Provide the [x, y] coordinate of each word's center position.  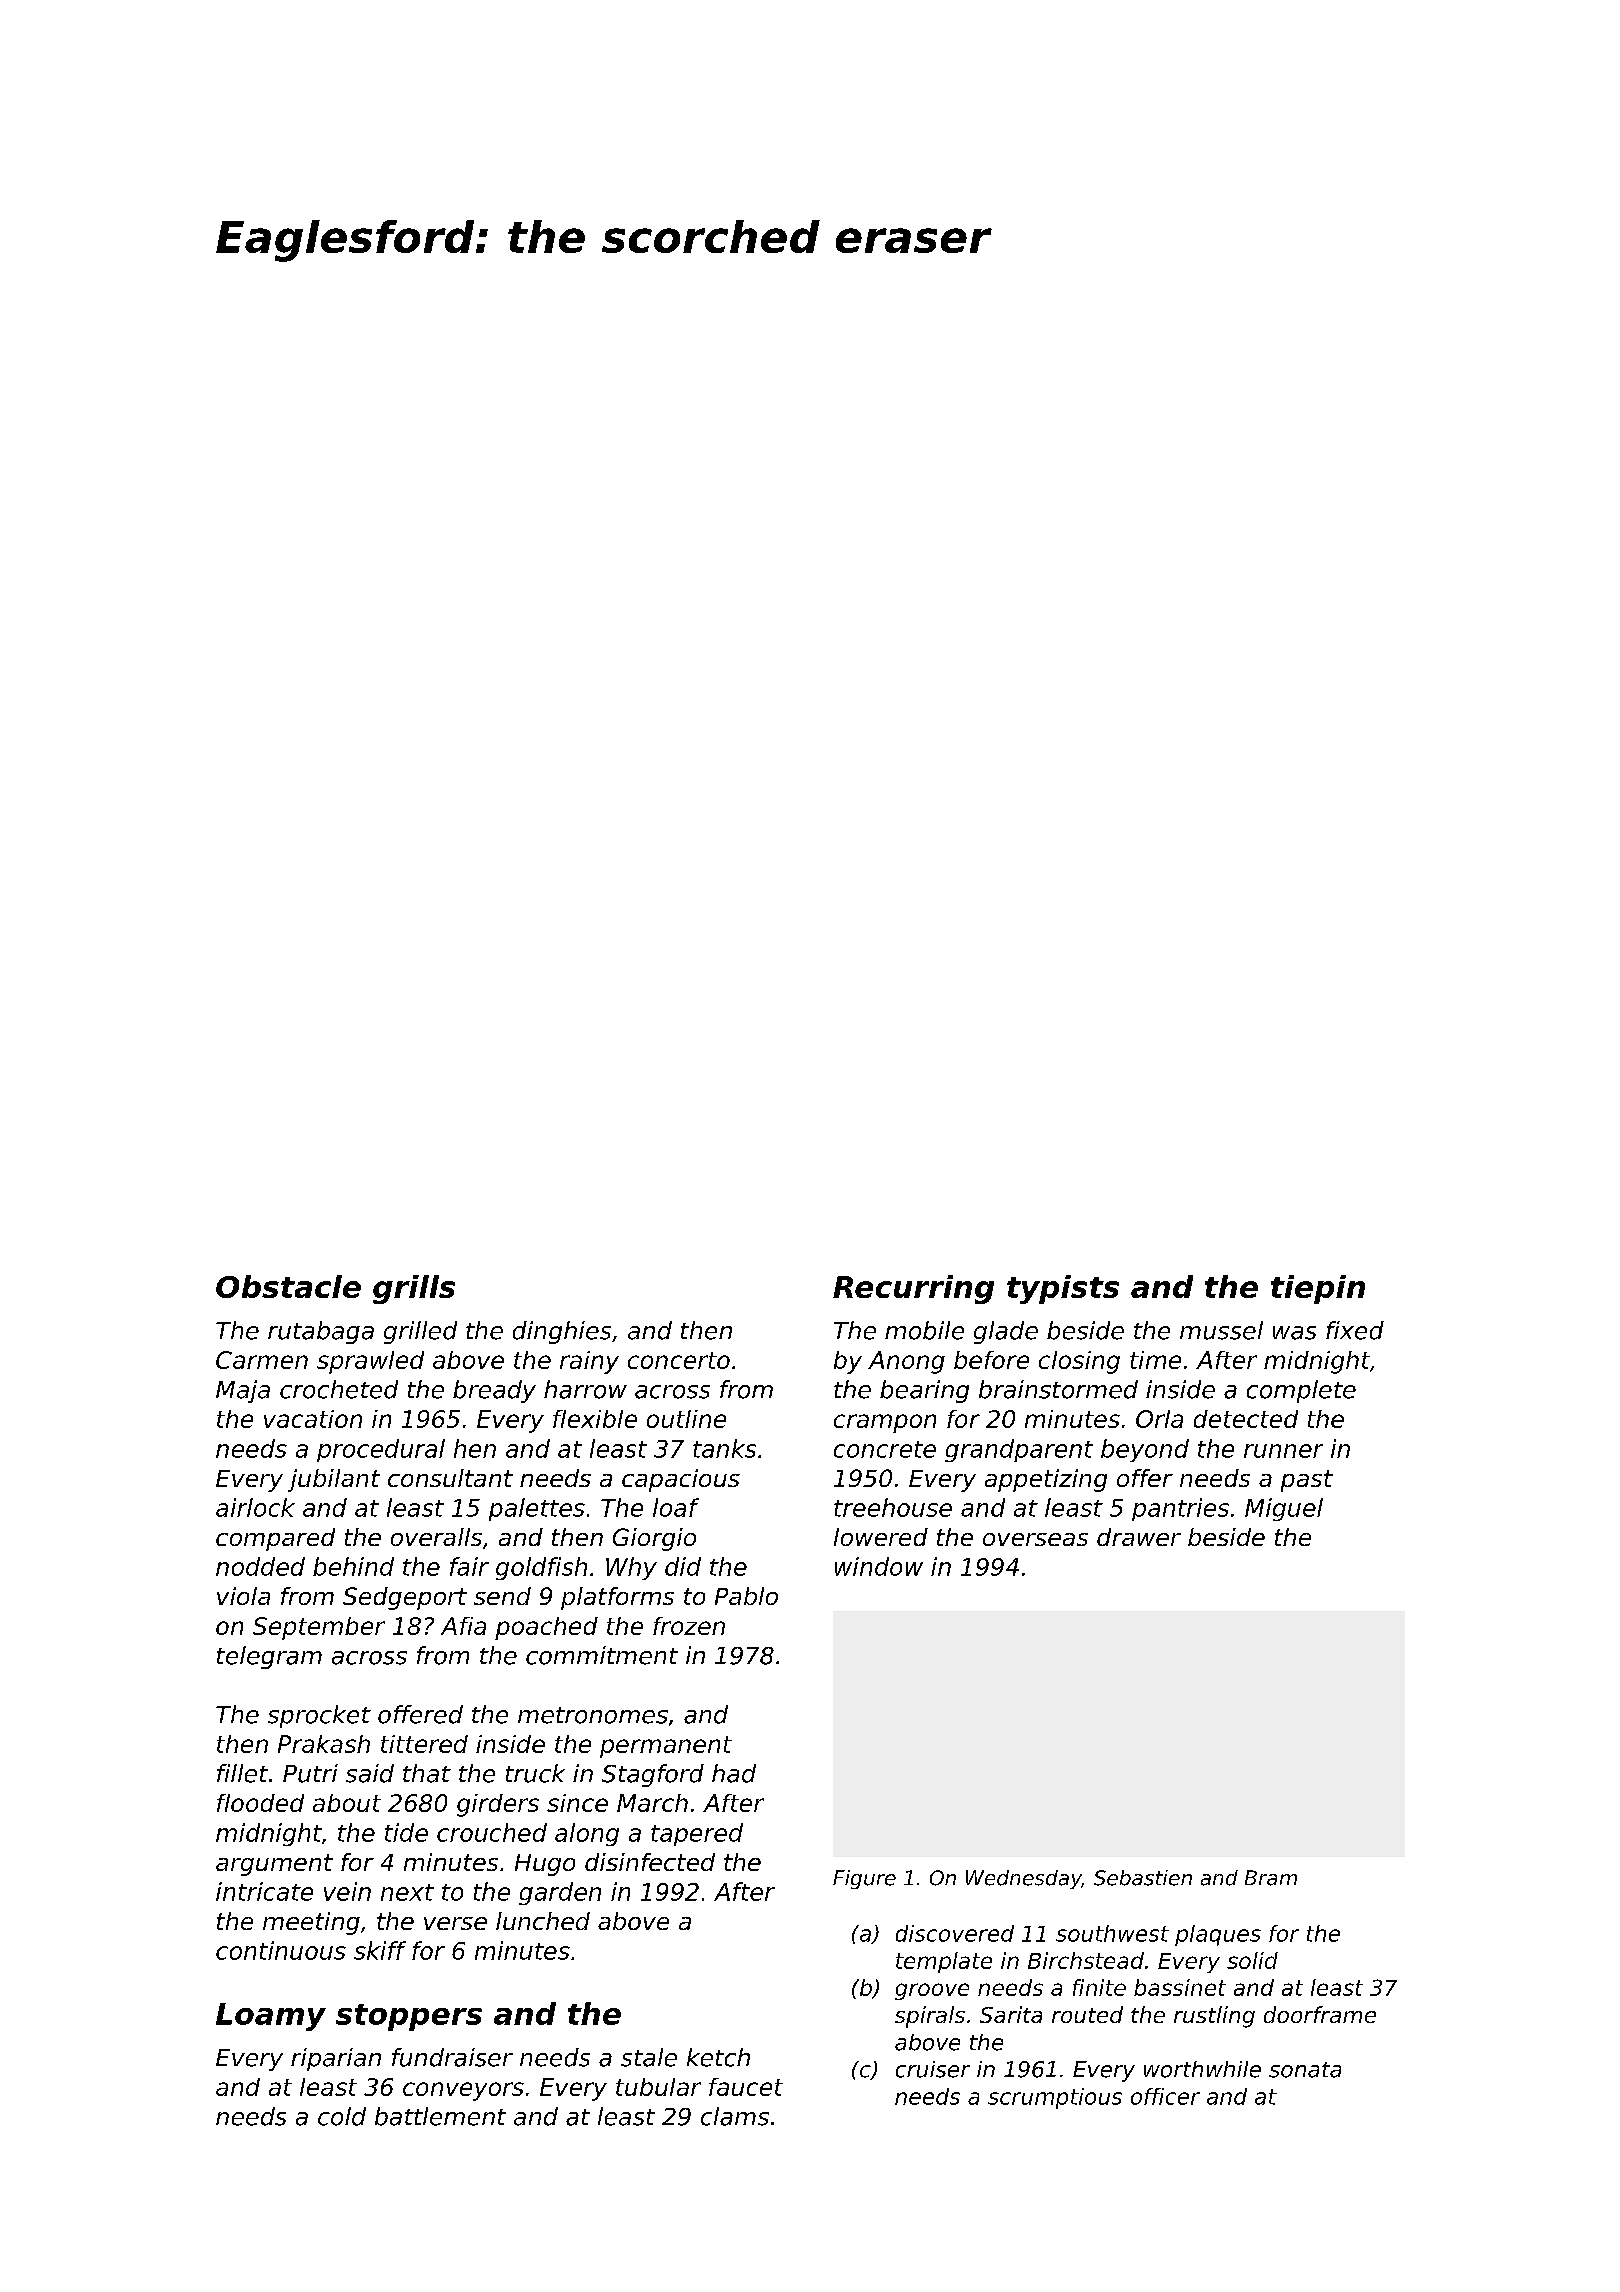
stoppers [409, 2017]
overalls [436, 1537]
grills [414, 1289]
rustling [1214, 2017]
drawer [1139, 1537]
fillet [242, 1773]
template [944, 1962]
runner [1283, 1451]
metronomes [593, 1715]
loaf [676, 1507]
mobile [924, 1330]
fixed [1355, 1330]
